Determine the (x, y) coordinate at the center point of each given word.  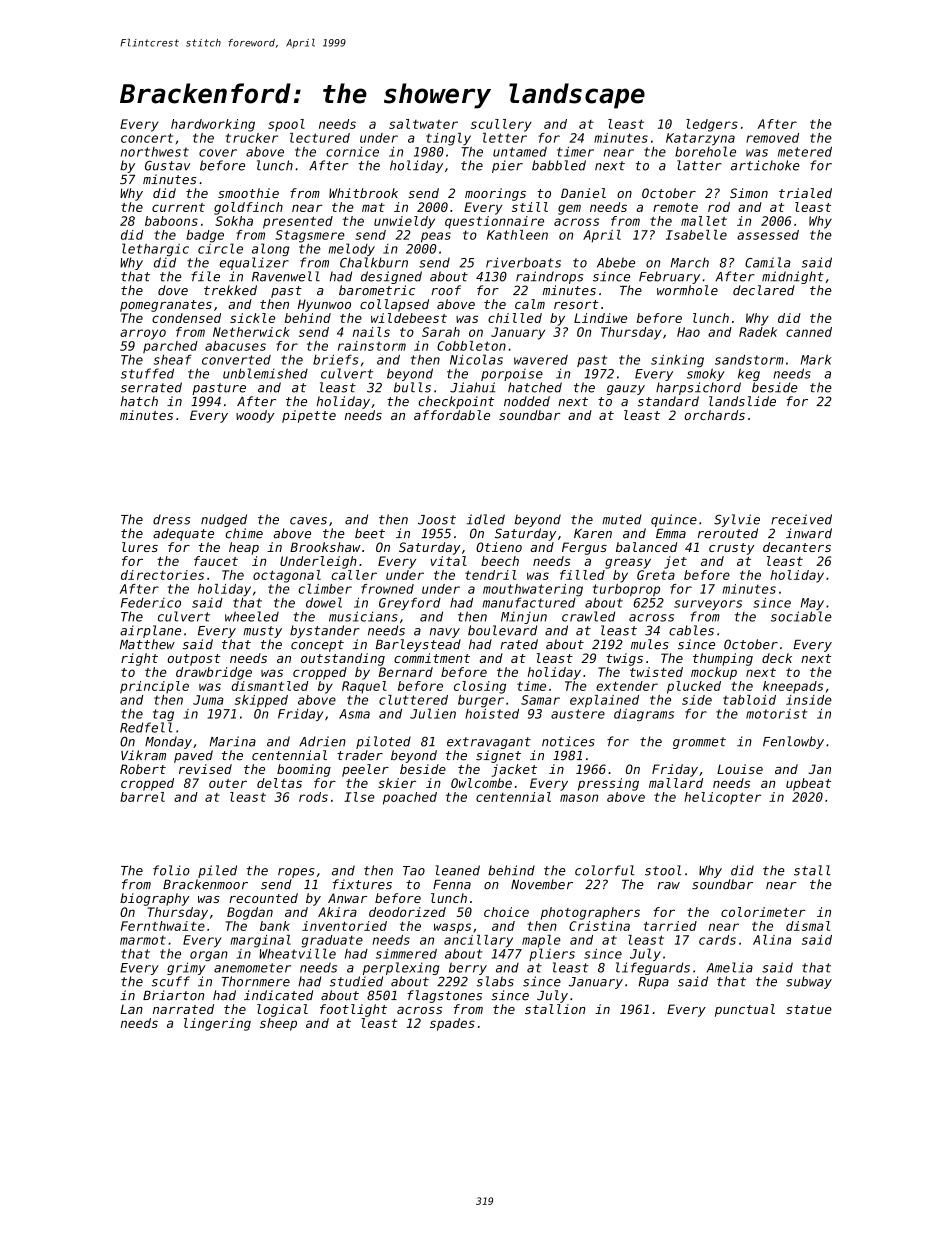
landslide (742, 401)
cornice (352, 152)
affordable (452, 415)
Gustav (168, 165)
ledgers (712, 125)
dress (171, 519)
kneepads (793, 687)
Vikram (143, 755)
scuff (171, 981)
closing (480, 687)
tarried (670, 926)
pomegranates (166, 306)
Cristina (599, 926)
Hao (688, 332)
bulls (412, 387)
